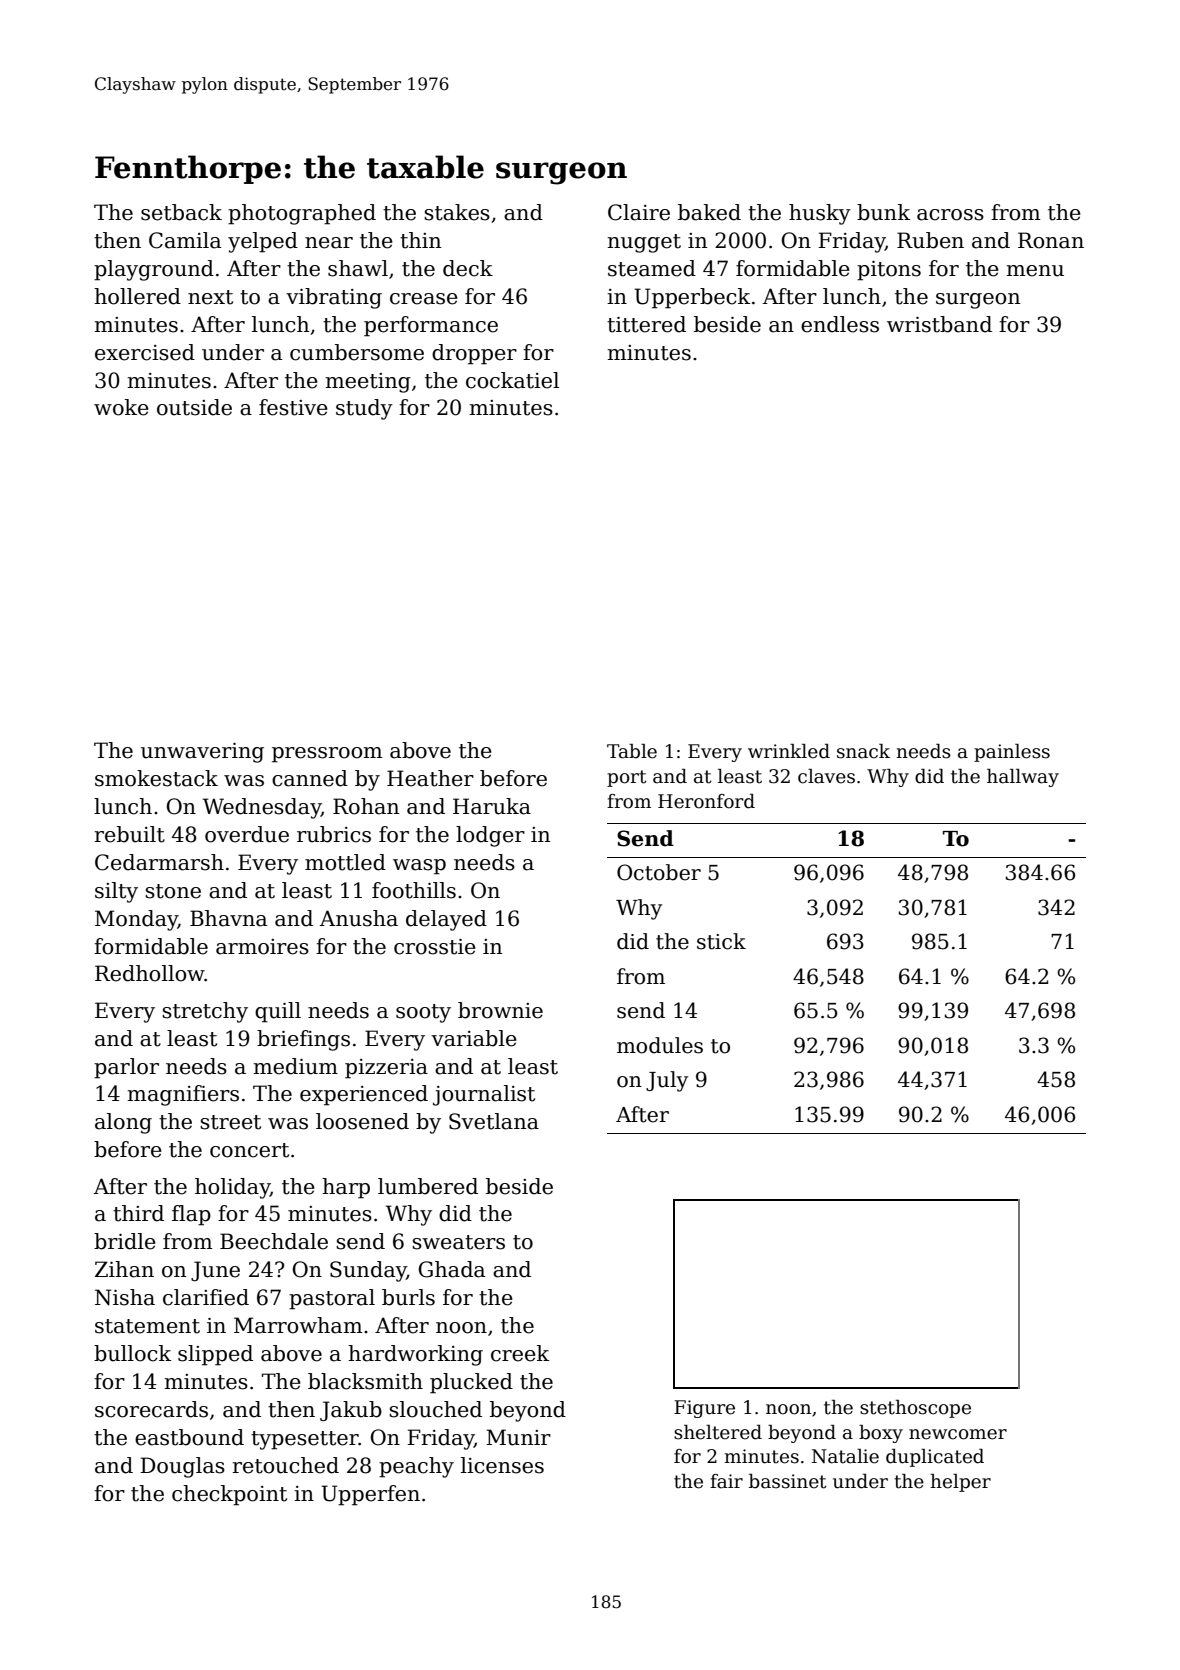  Describe the element at coordinates (520, 1353) in the document. I see `creek` at that location.
